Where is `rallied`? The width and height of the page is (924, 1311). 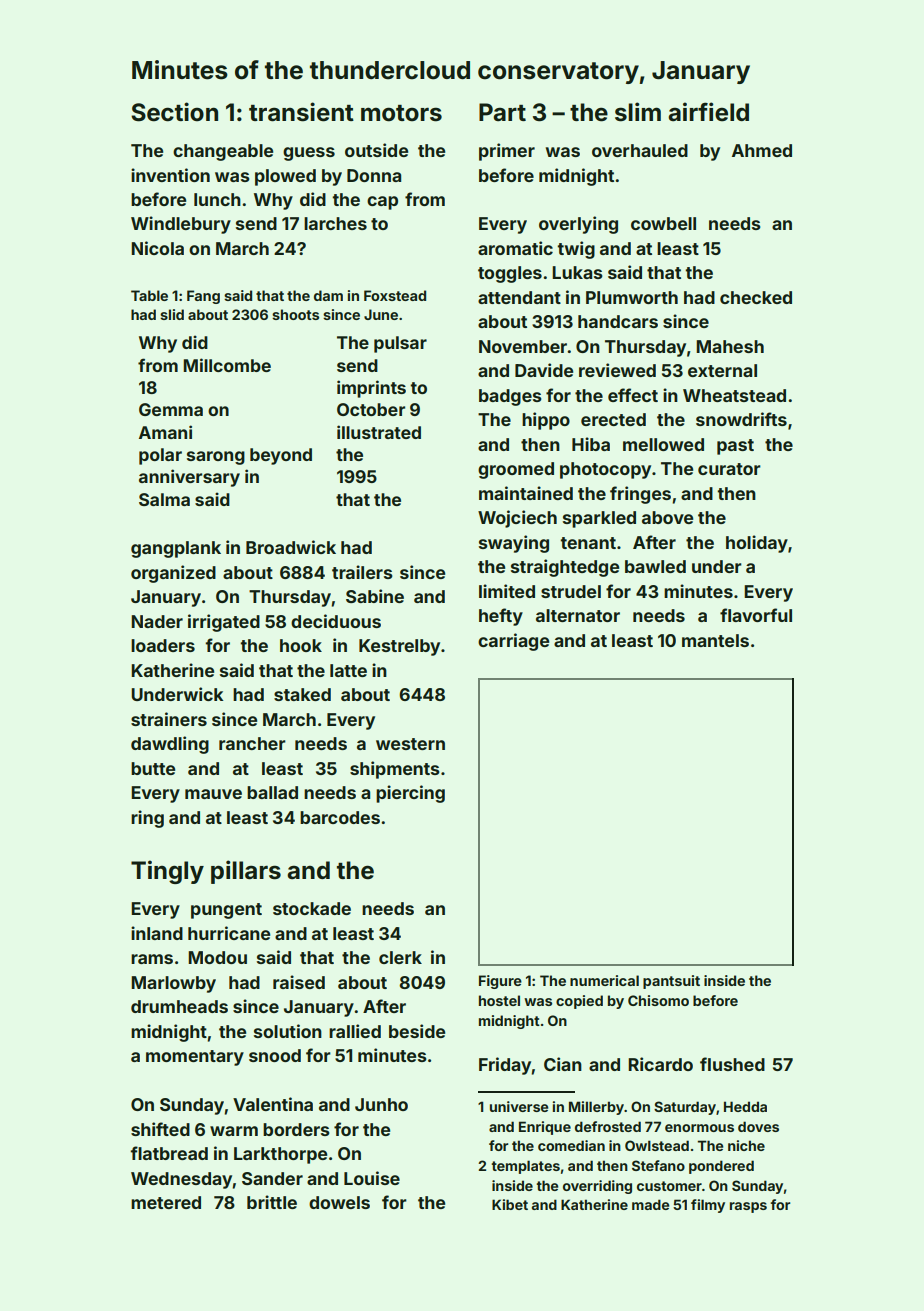 rallied is located at coordinates (355, 1031).
